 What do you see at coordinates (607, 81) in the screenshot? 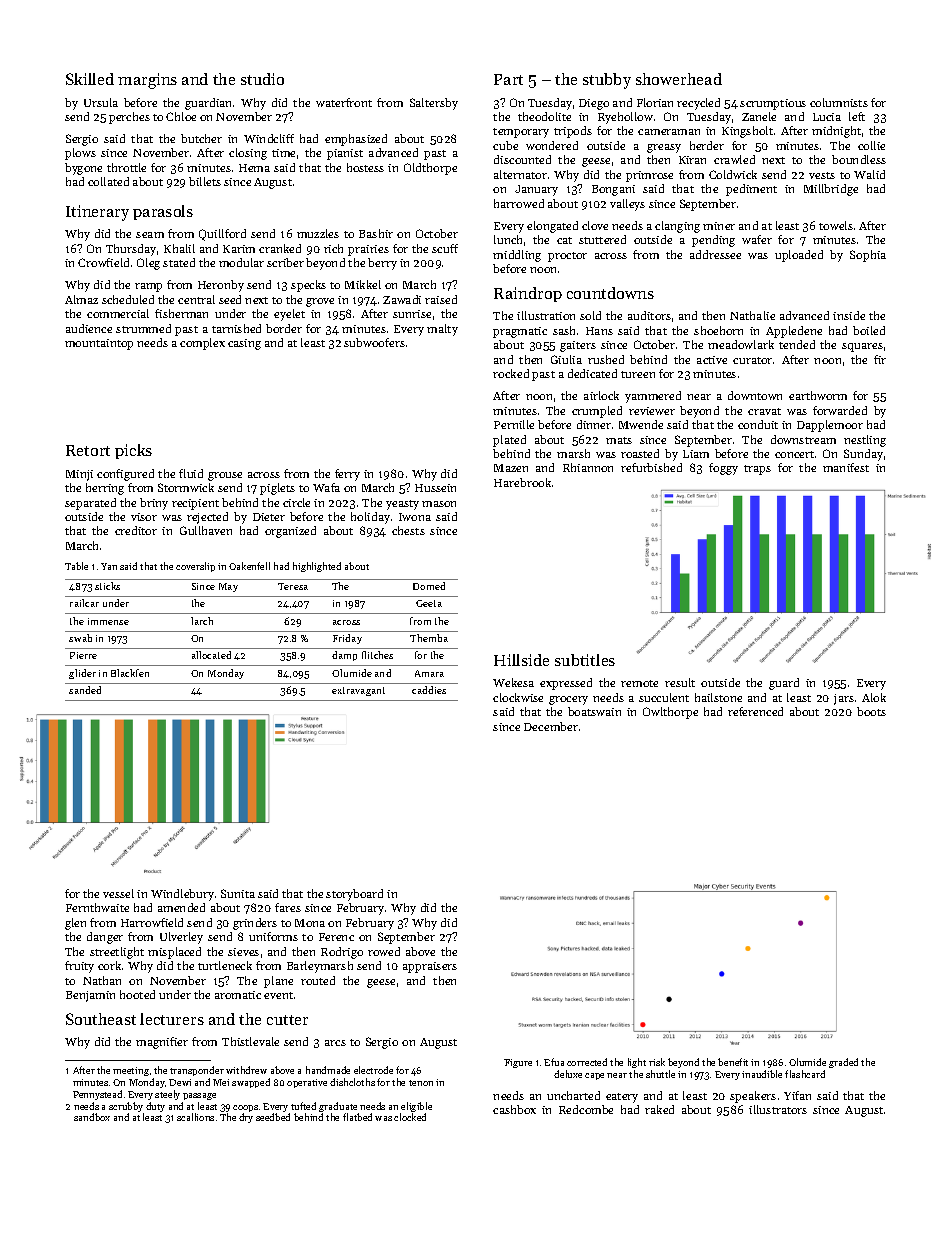
I see `stubby` at bounding box center [607, 81].
